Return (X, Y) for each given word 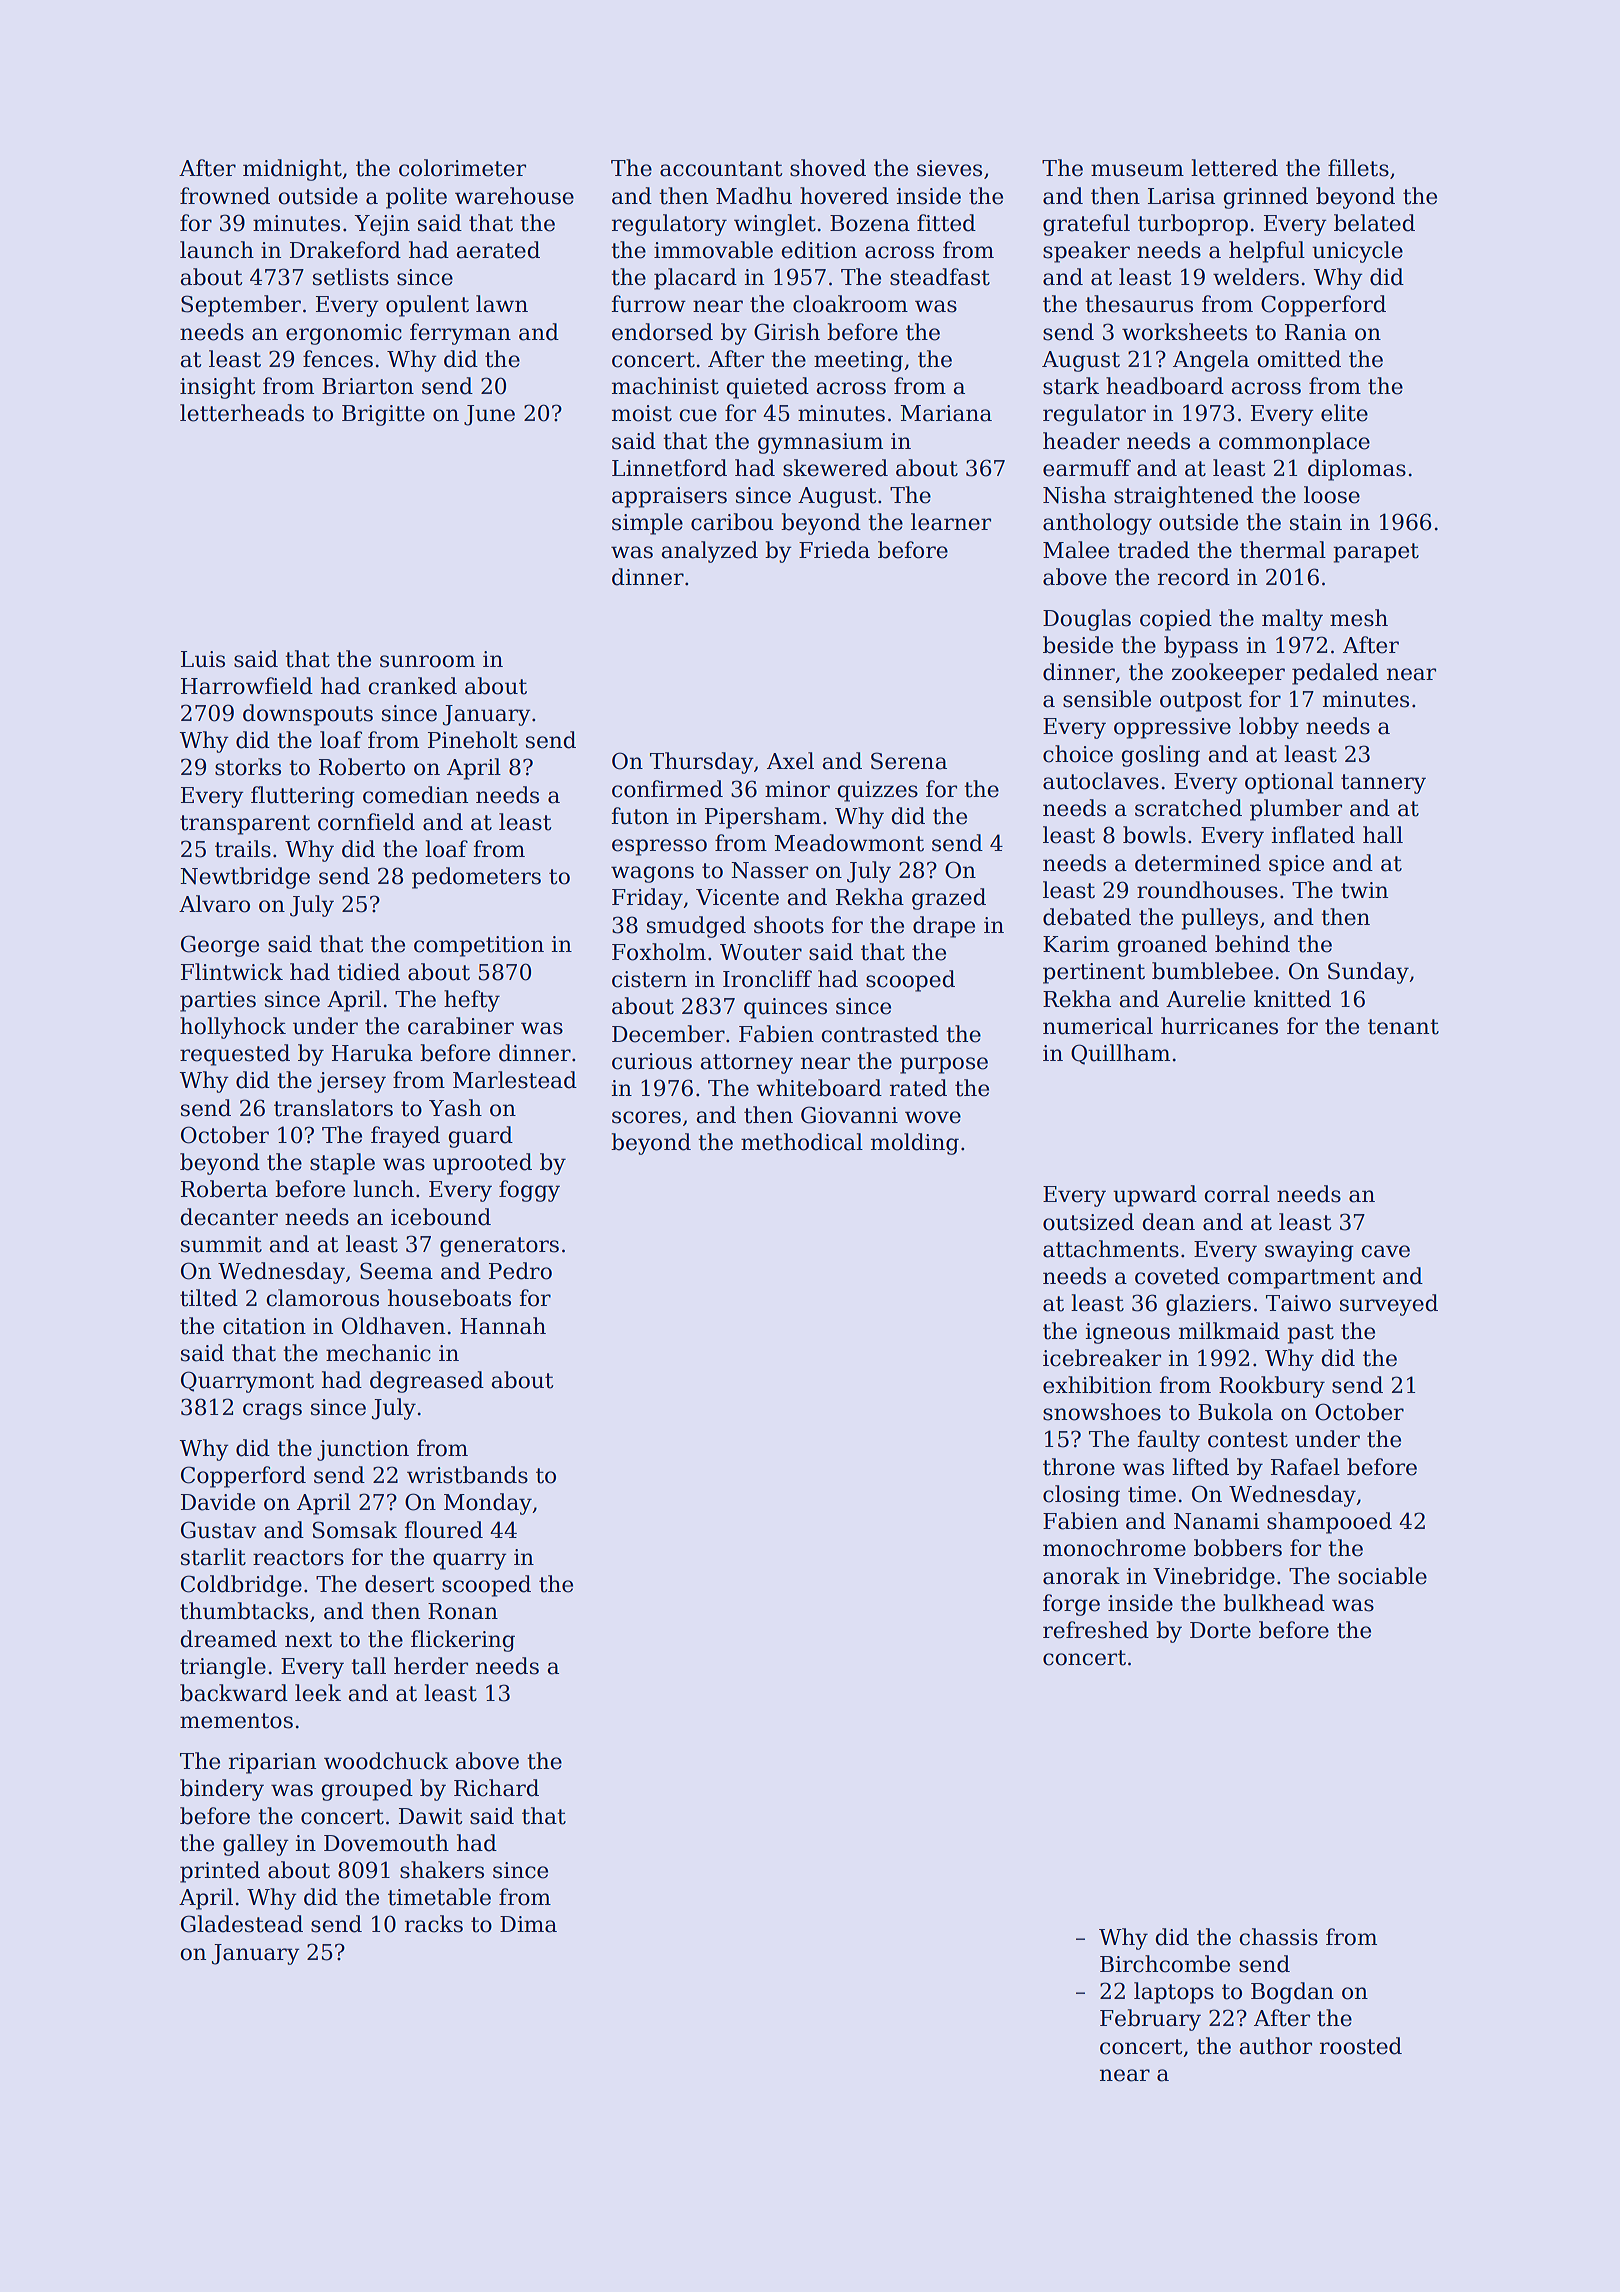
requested (235, 1055)
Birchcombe (1165, 1964)
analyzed (709, 552)
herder (431, 1666)
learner (951, 522)
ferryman (460, 334)
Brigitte (383, 415)
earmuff (1087, 468)
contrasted (880, 1034)
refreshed (1096, 1630)
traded (1154, 550)
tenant (1403, 1027)
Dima (528, 1924)
